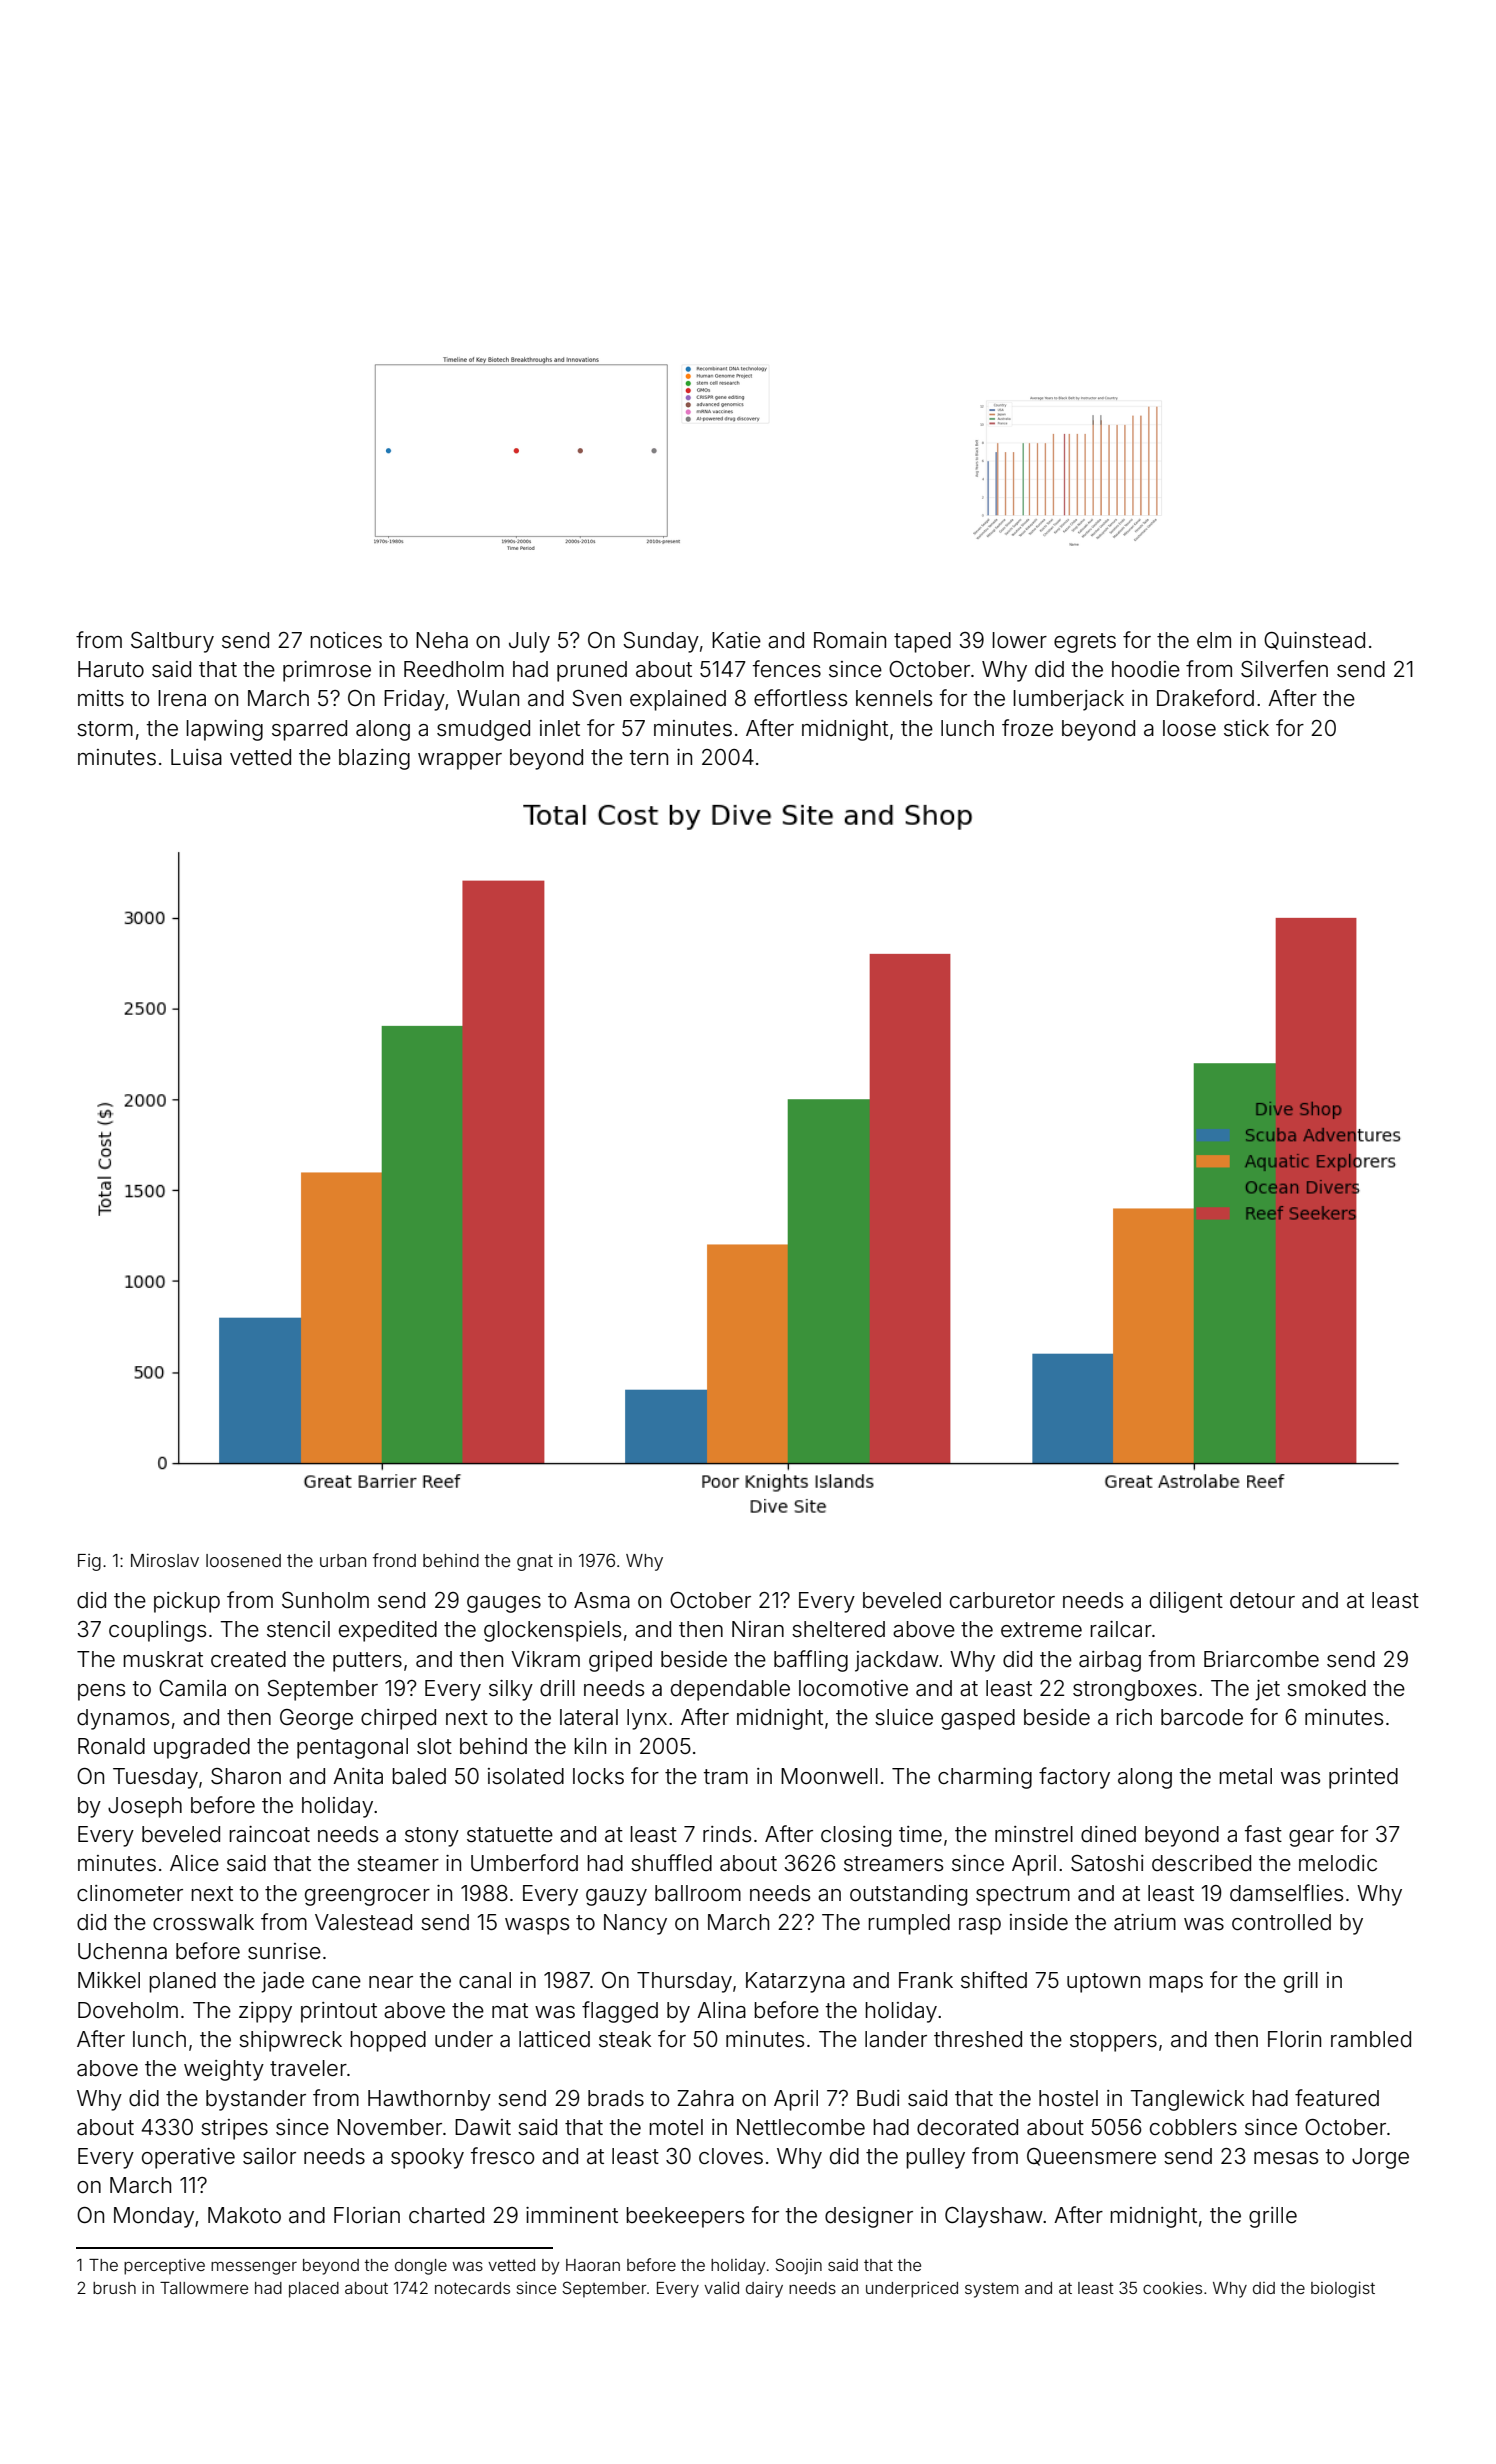 This screenshot has width=1496, height=2464. I want to click on gear, so click(1311, 1838).
